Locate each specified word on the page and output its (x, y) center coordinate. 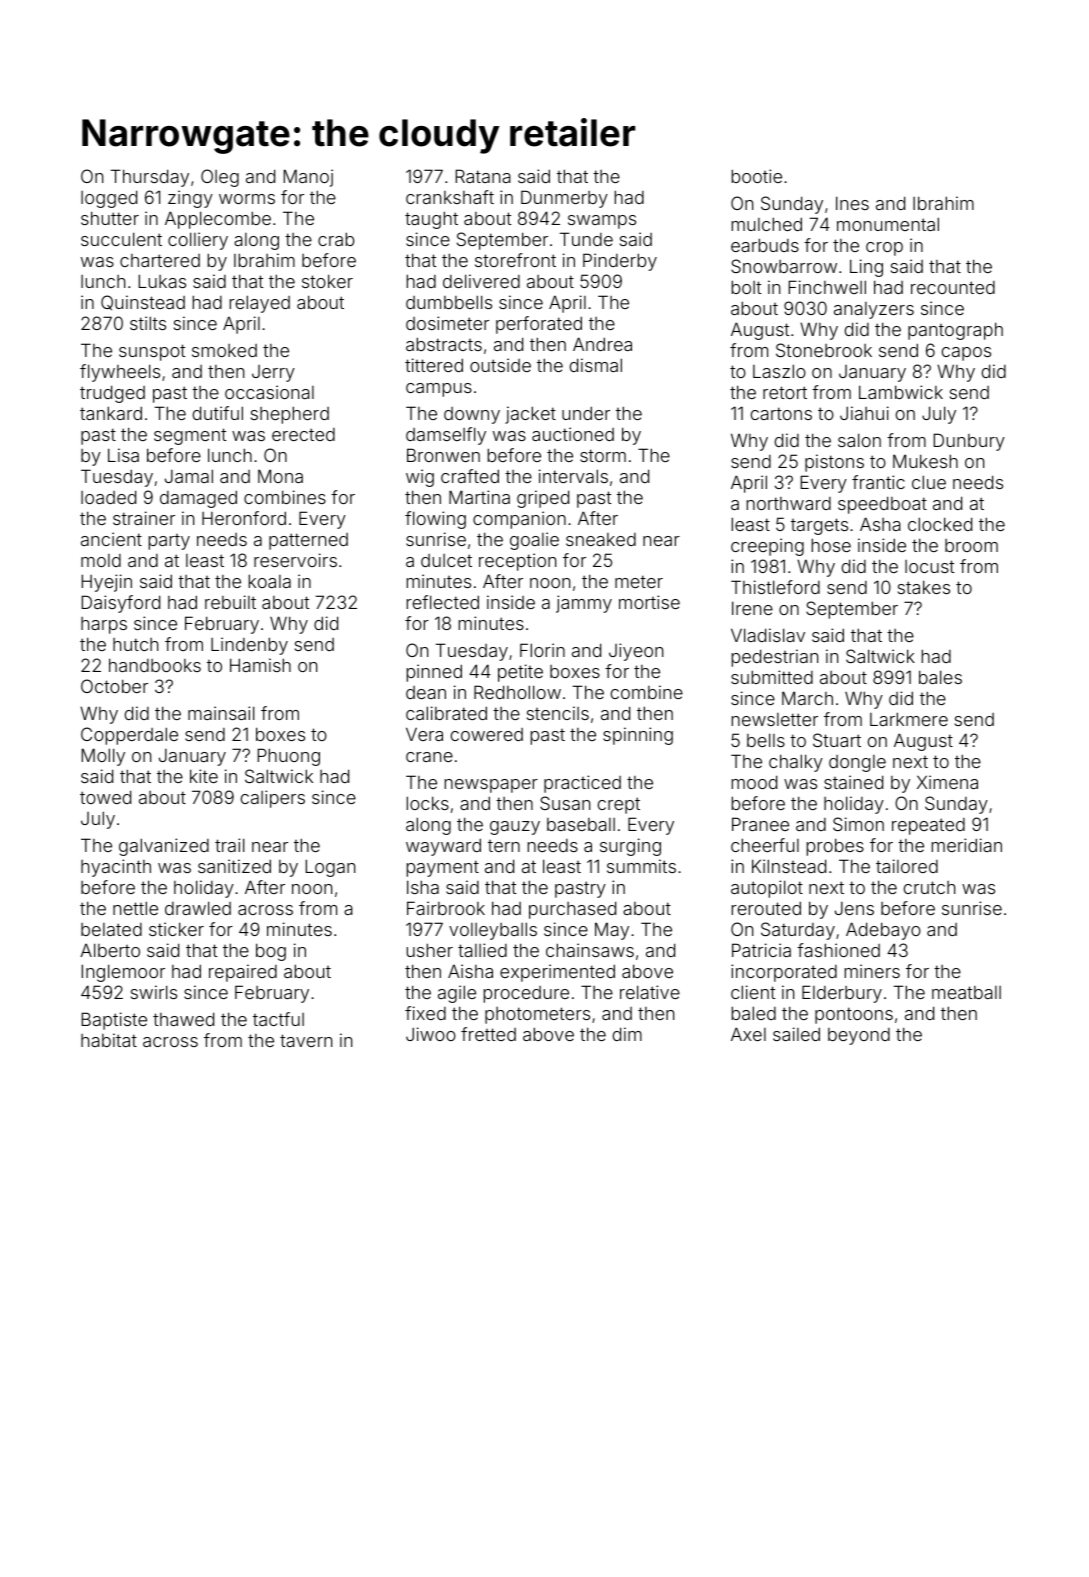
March (807, 698)
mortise (649, 602)
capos (966, 354)
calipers (273, 799)
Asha (880, 524)
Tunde (586, 239)
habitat (109, 1040)
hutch (135, 644)
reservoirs (295, 560)
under (586, 413)
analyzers (874, 310)
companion (519, 520)
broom (971, 545)
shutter (110, 218)
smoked (224, 350)
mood (754, 782)
